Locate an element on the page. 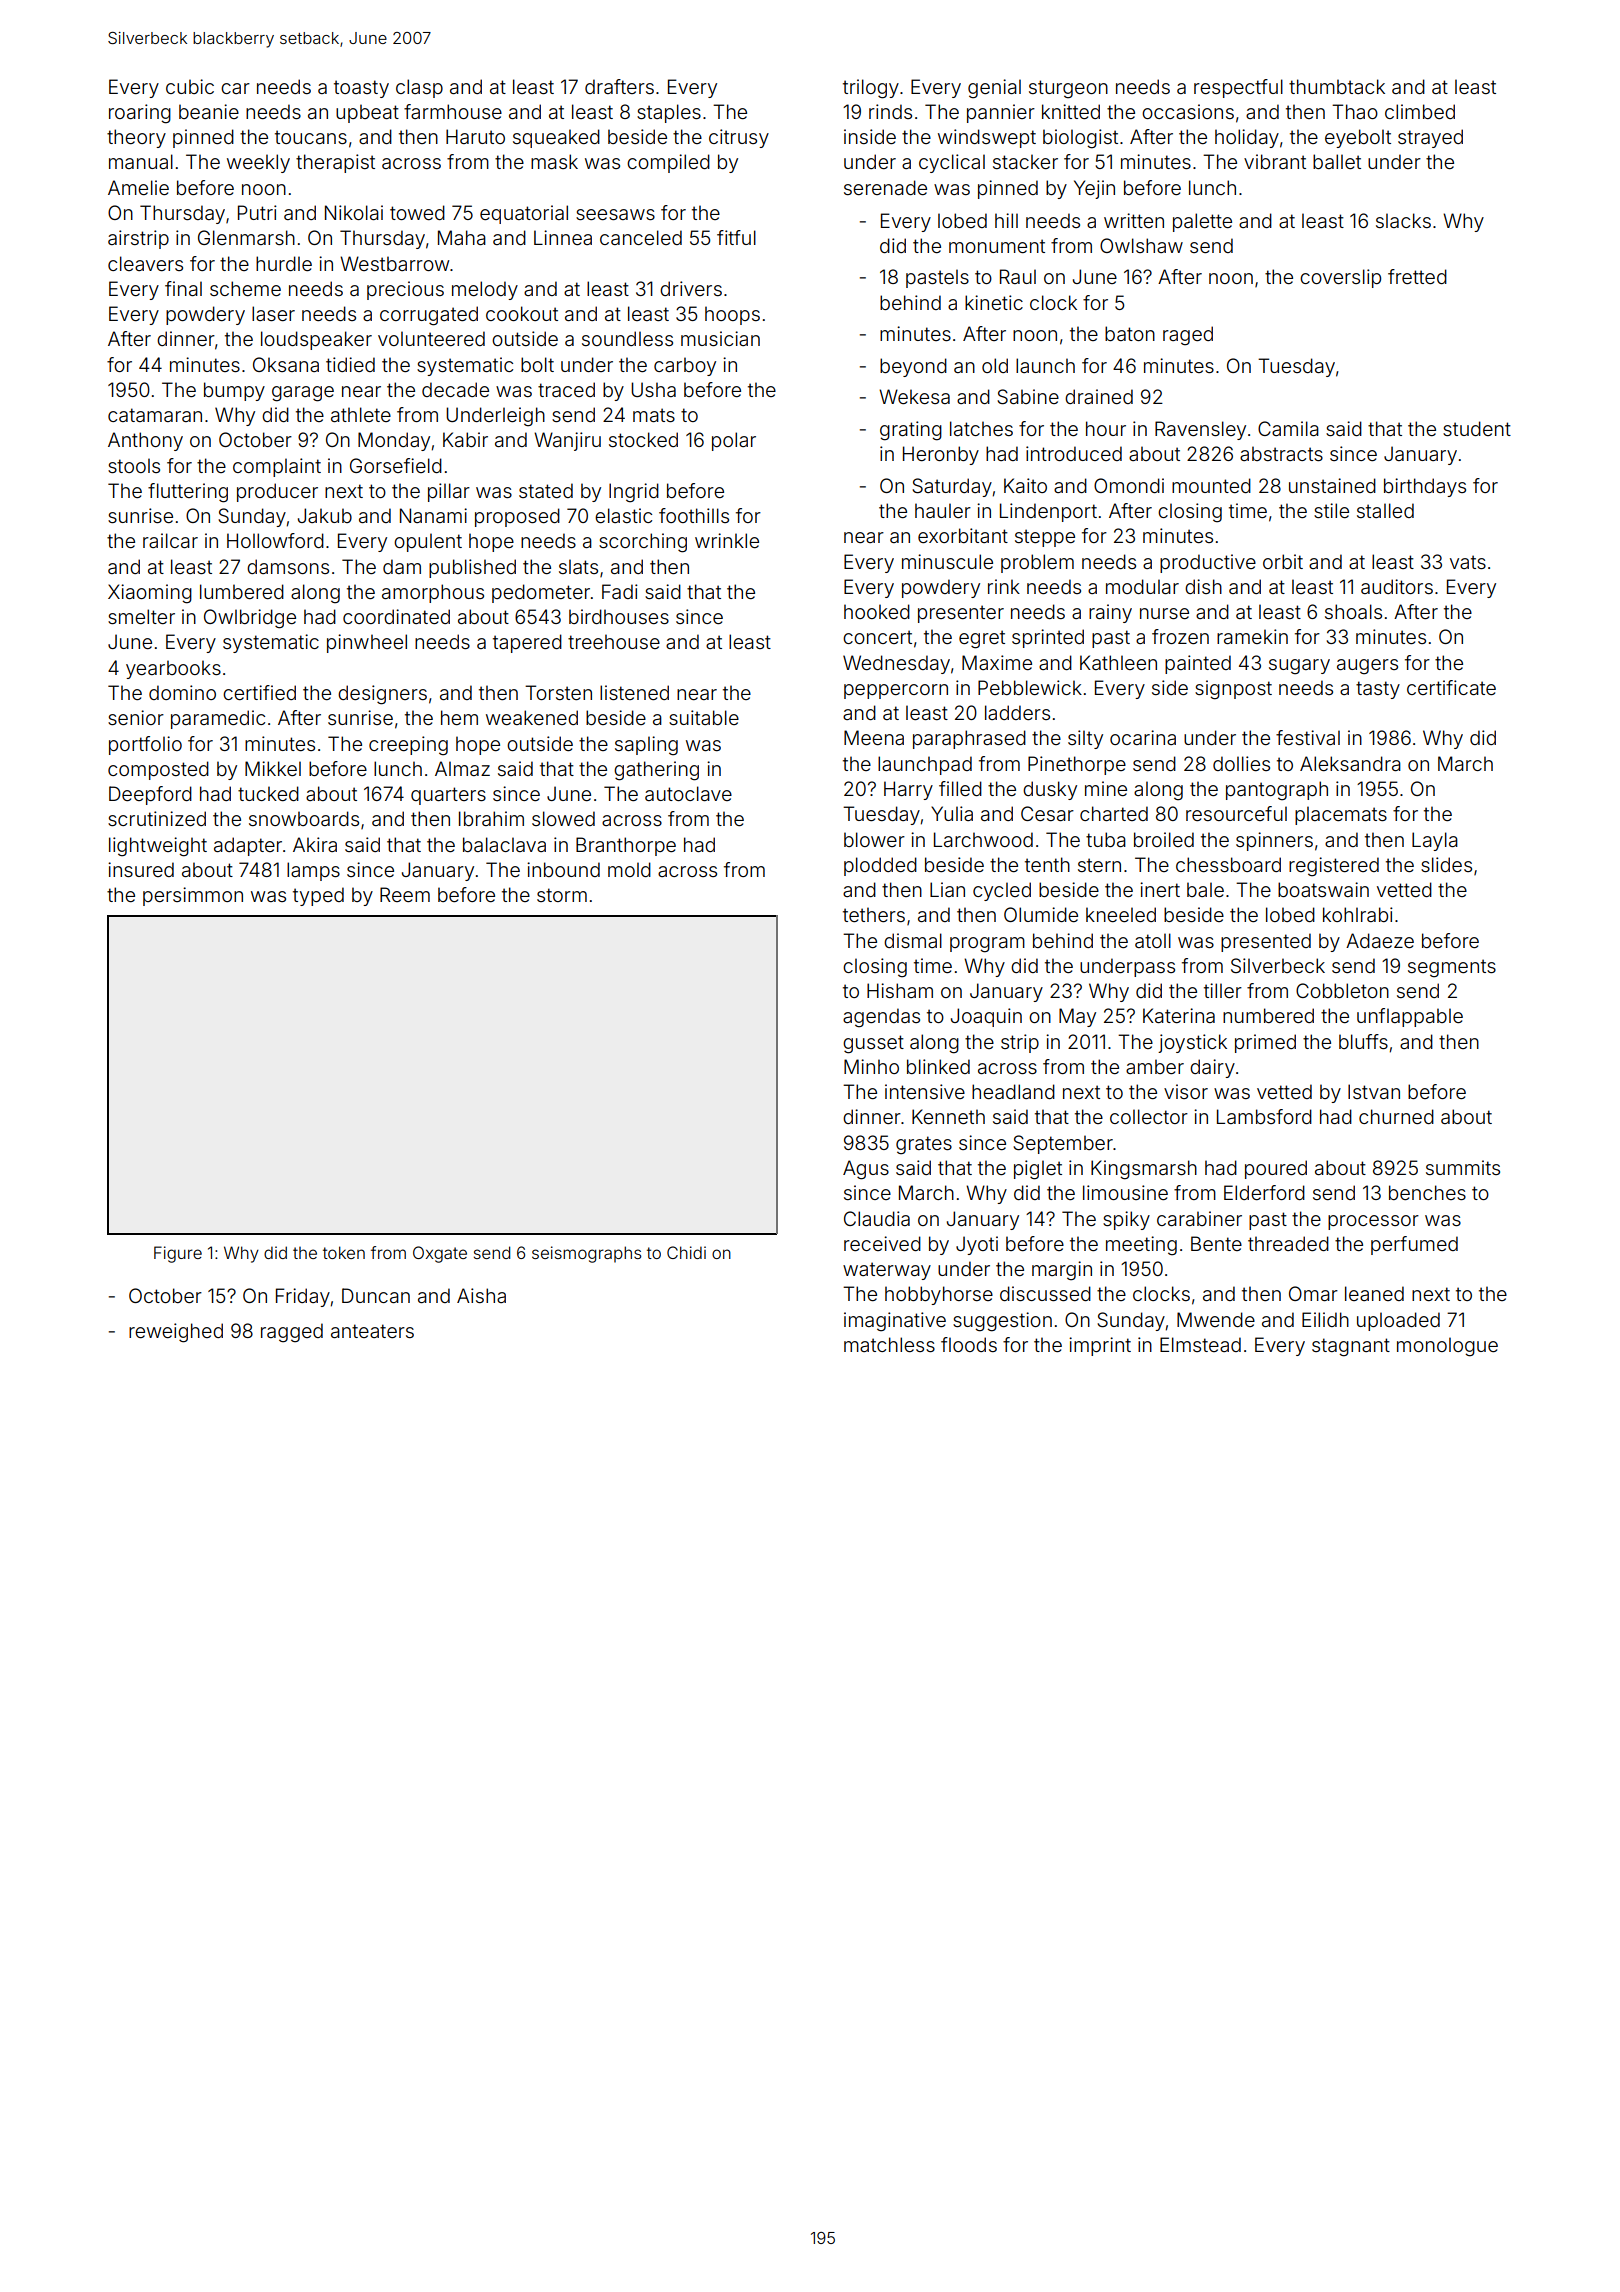  seesaws is located at coordinates (615, 214).
